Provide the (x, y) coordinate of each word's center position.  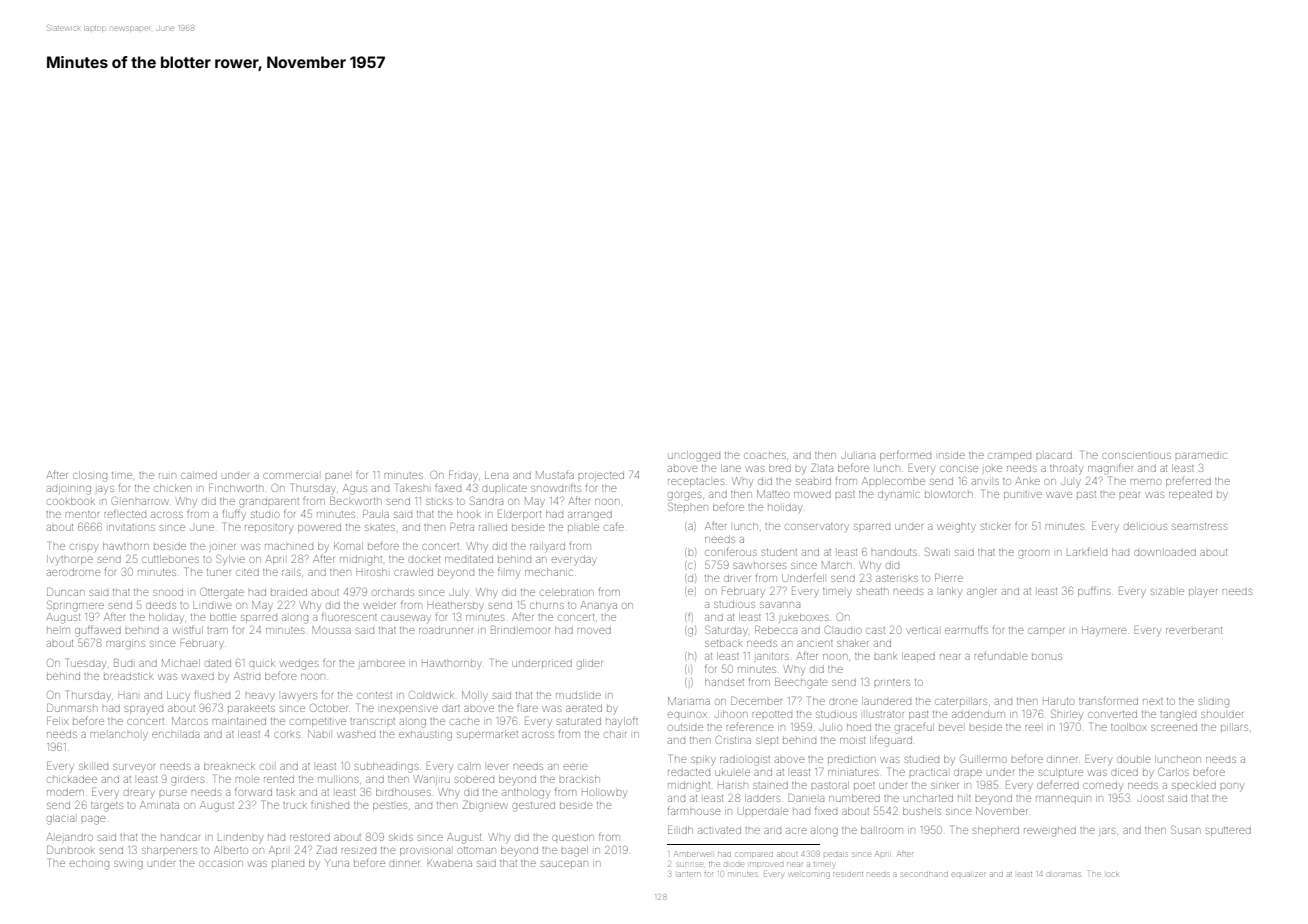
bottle (223, 617)
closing (90, 476)
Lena (496, 475)
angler (981, 592)
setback (723, 643)
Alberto (231, 850)
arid (772, 831)
